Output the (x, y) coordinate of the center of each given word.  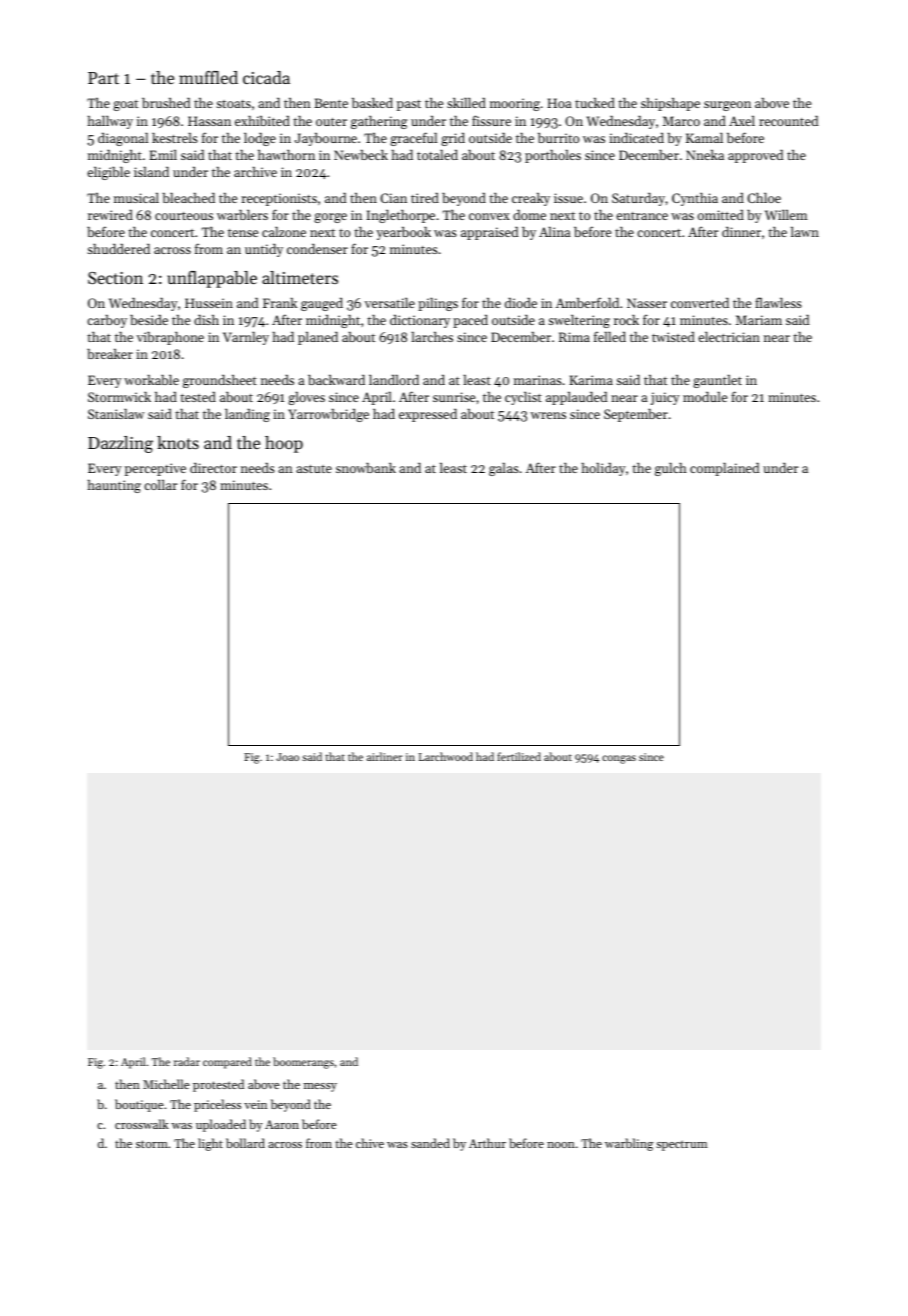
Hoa (559, 103)
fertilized (519, 756)
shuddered (118, 249)
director (213, 468)
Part (103, 78)
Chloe (764, 197)
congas (619, 759)
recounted (788, 121)
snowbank (366, 467)
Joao (287, 757)
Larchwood (446, 756)
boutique (139, 1105)
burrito (558, 138)
